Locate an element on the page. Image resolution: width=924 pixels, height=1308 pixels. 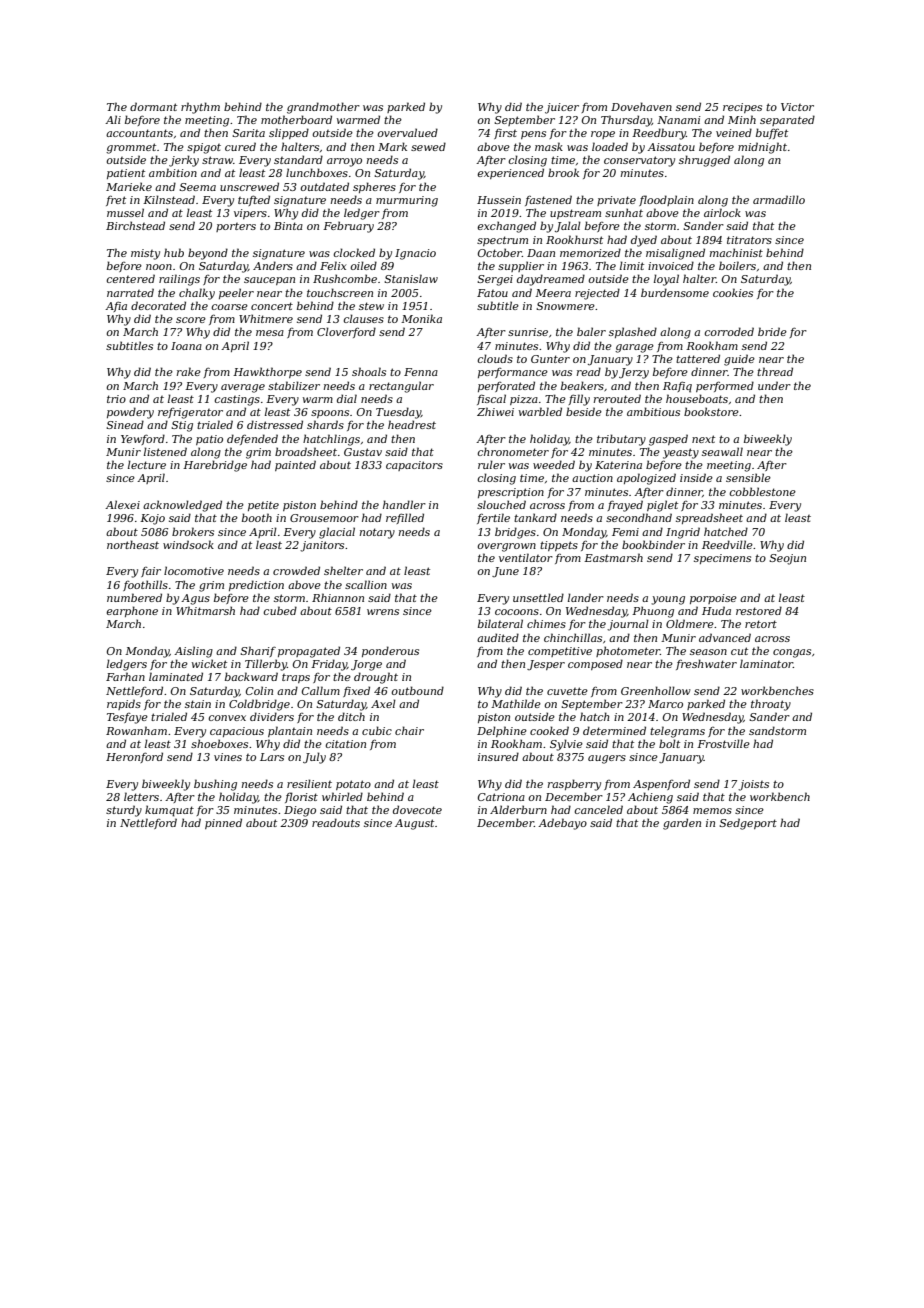
castings is located at coordinates (237, 400).
